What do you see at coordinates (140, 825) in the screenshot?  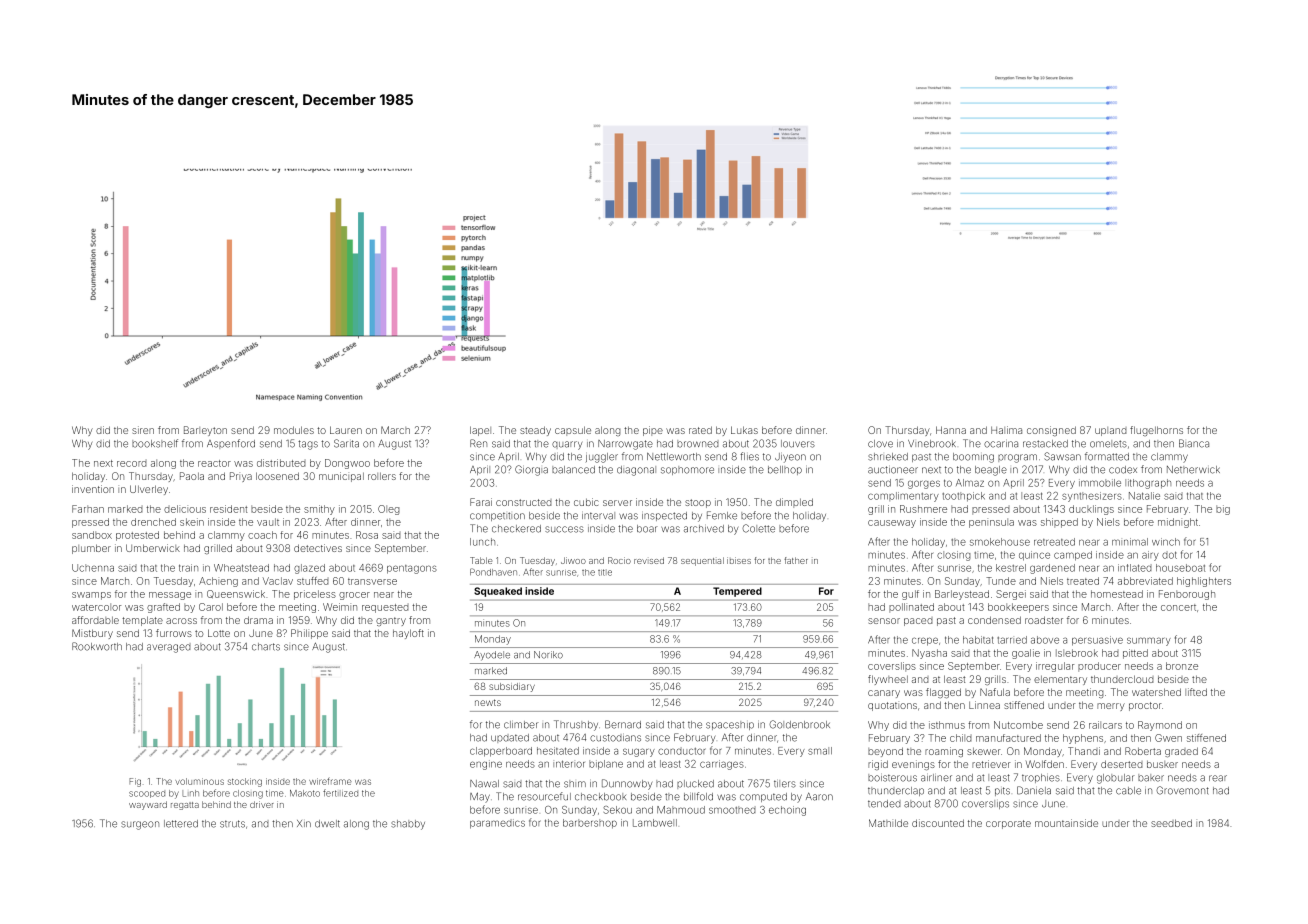 I see `surgeon` at bounding box center [140, 825].
